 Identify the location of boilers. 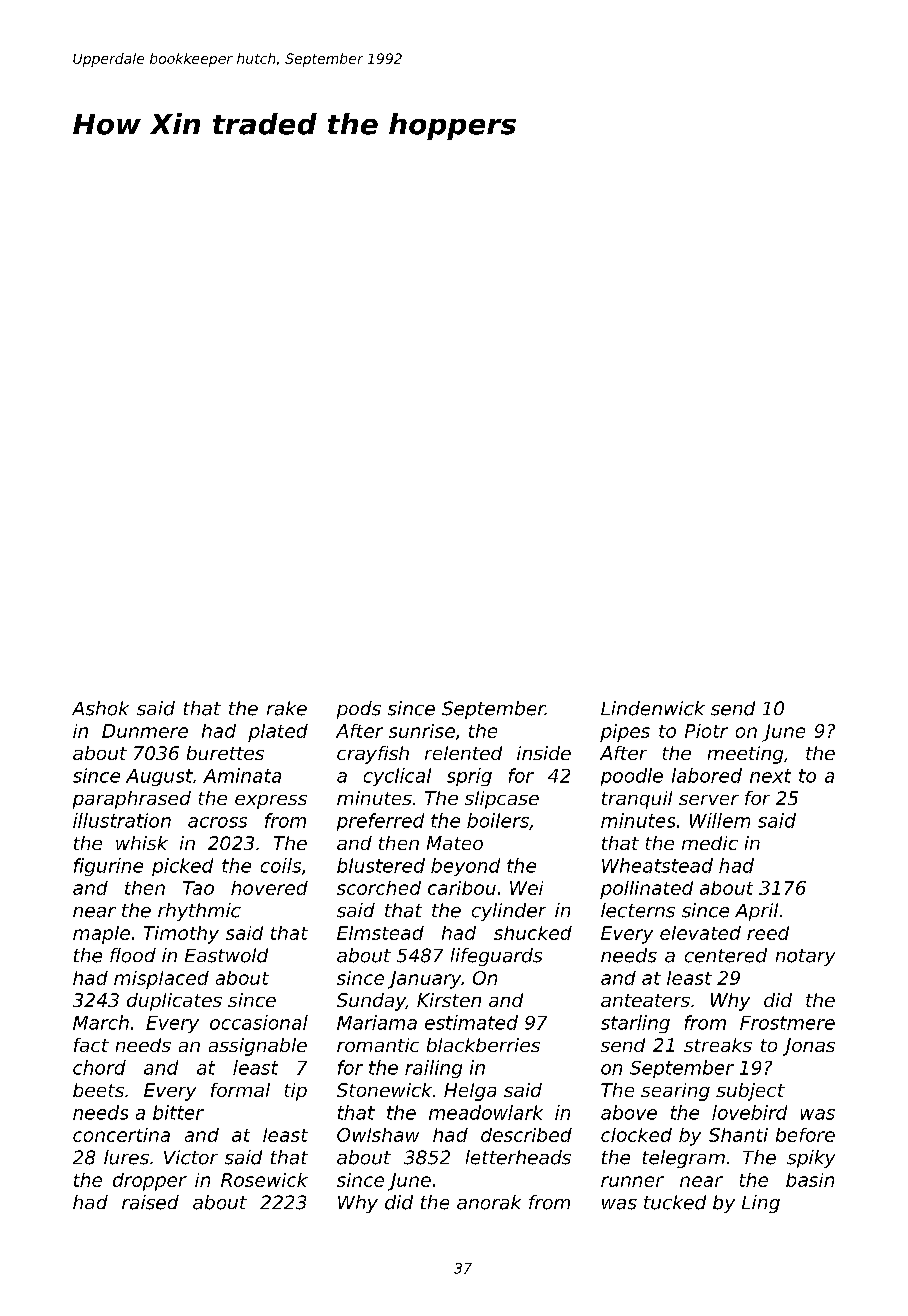
(498, 820).
